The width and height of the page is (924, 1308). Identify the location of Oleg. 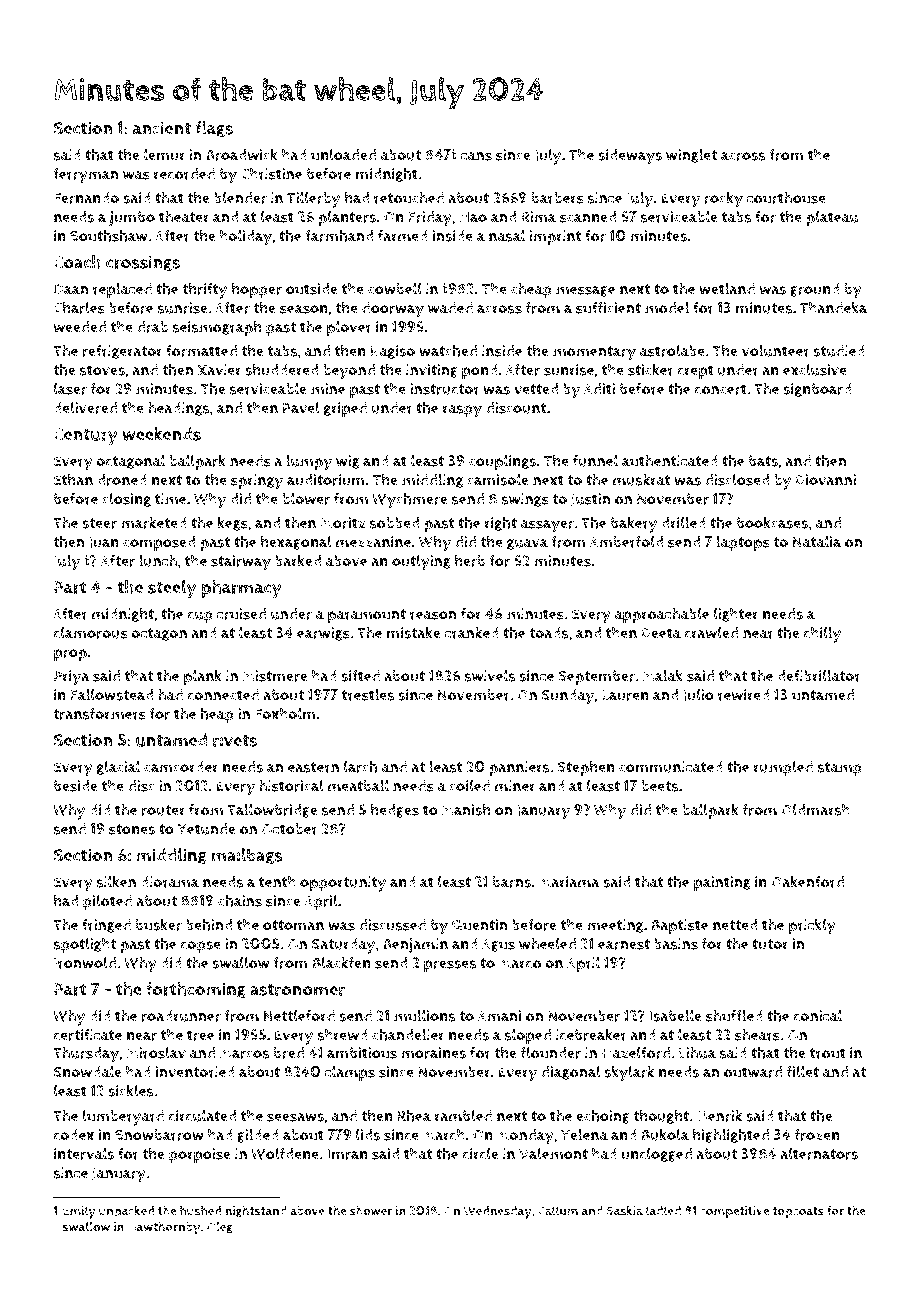
(220, 1227).
